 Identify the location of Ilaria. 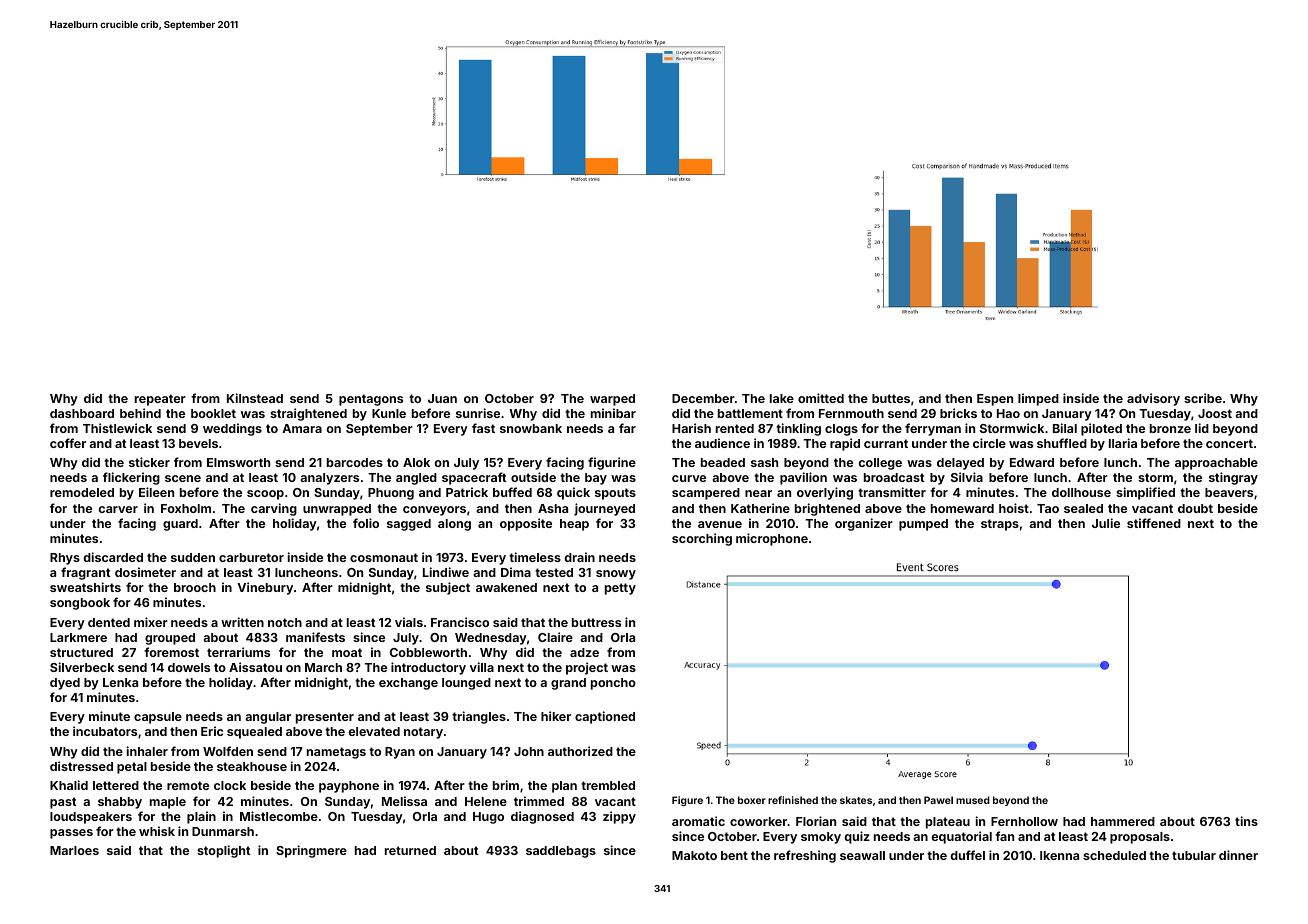
(1123, 443).
